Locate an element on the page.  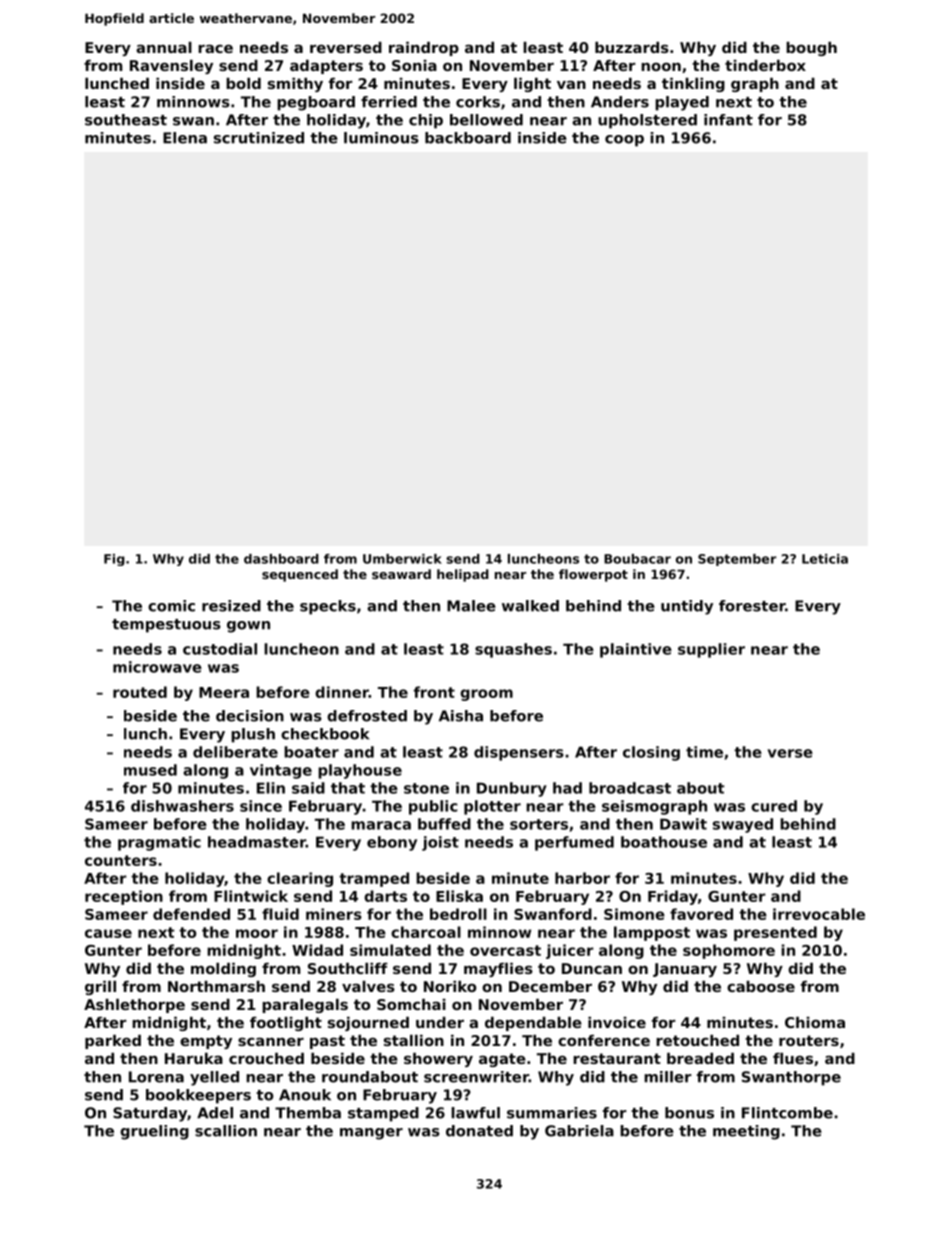
corks is located at coordinates (478, 102).
